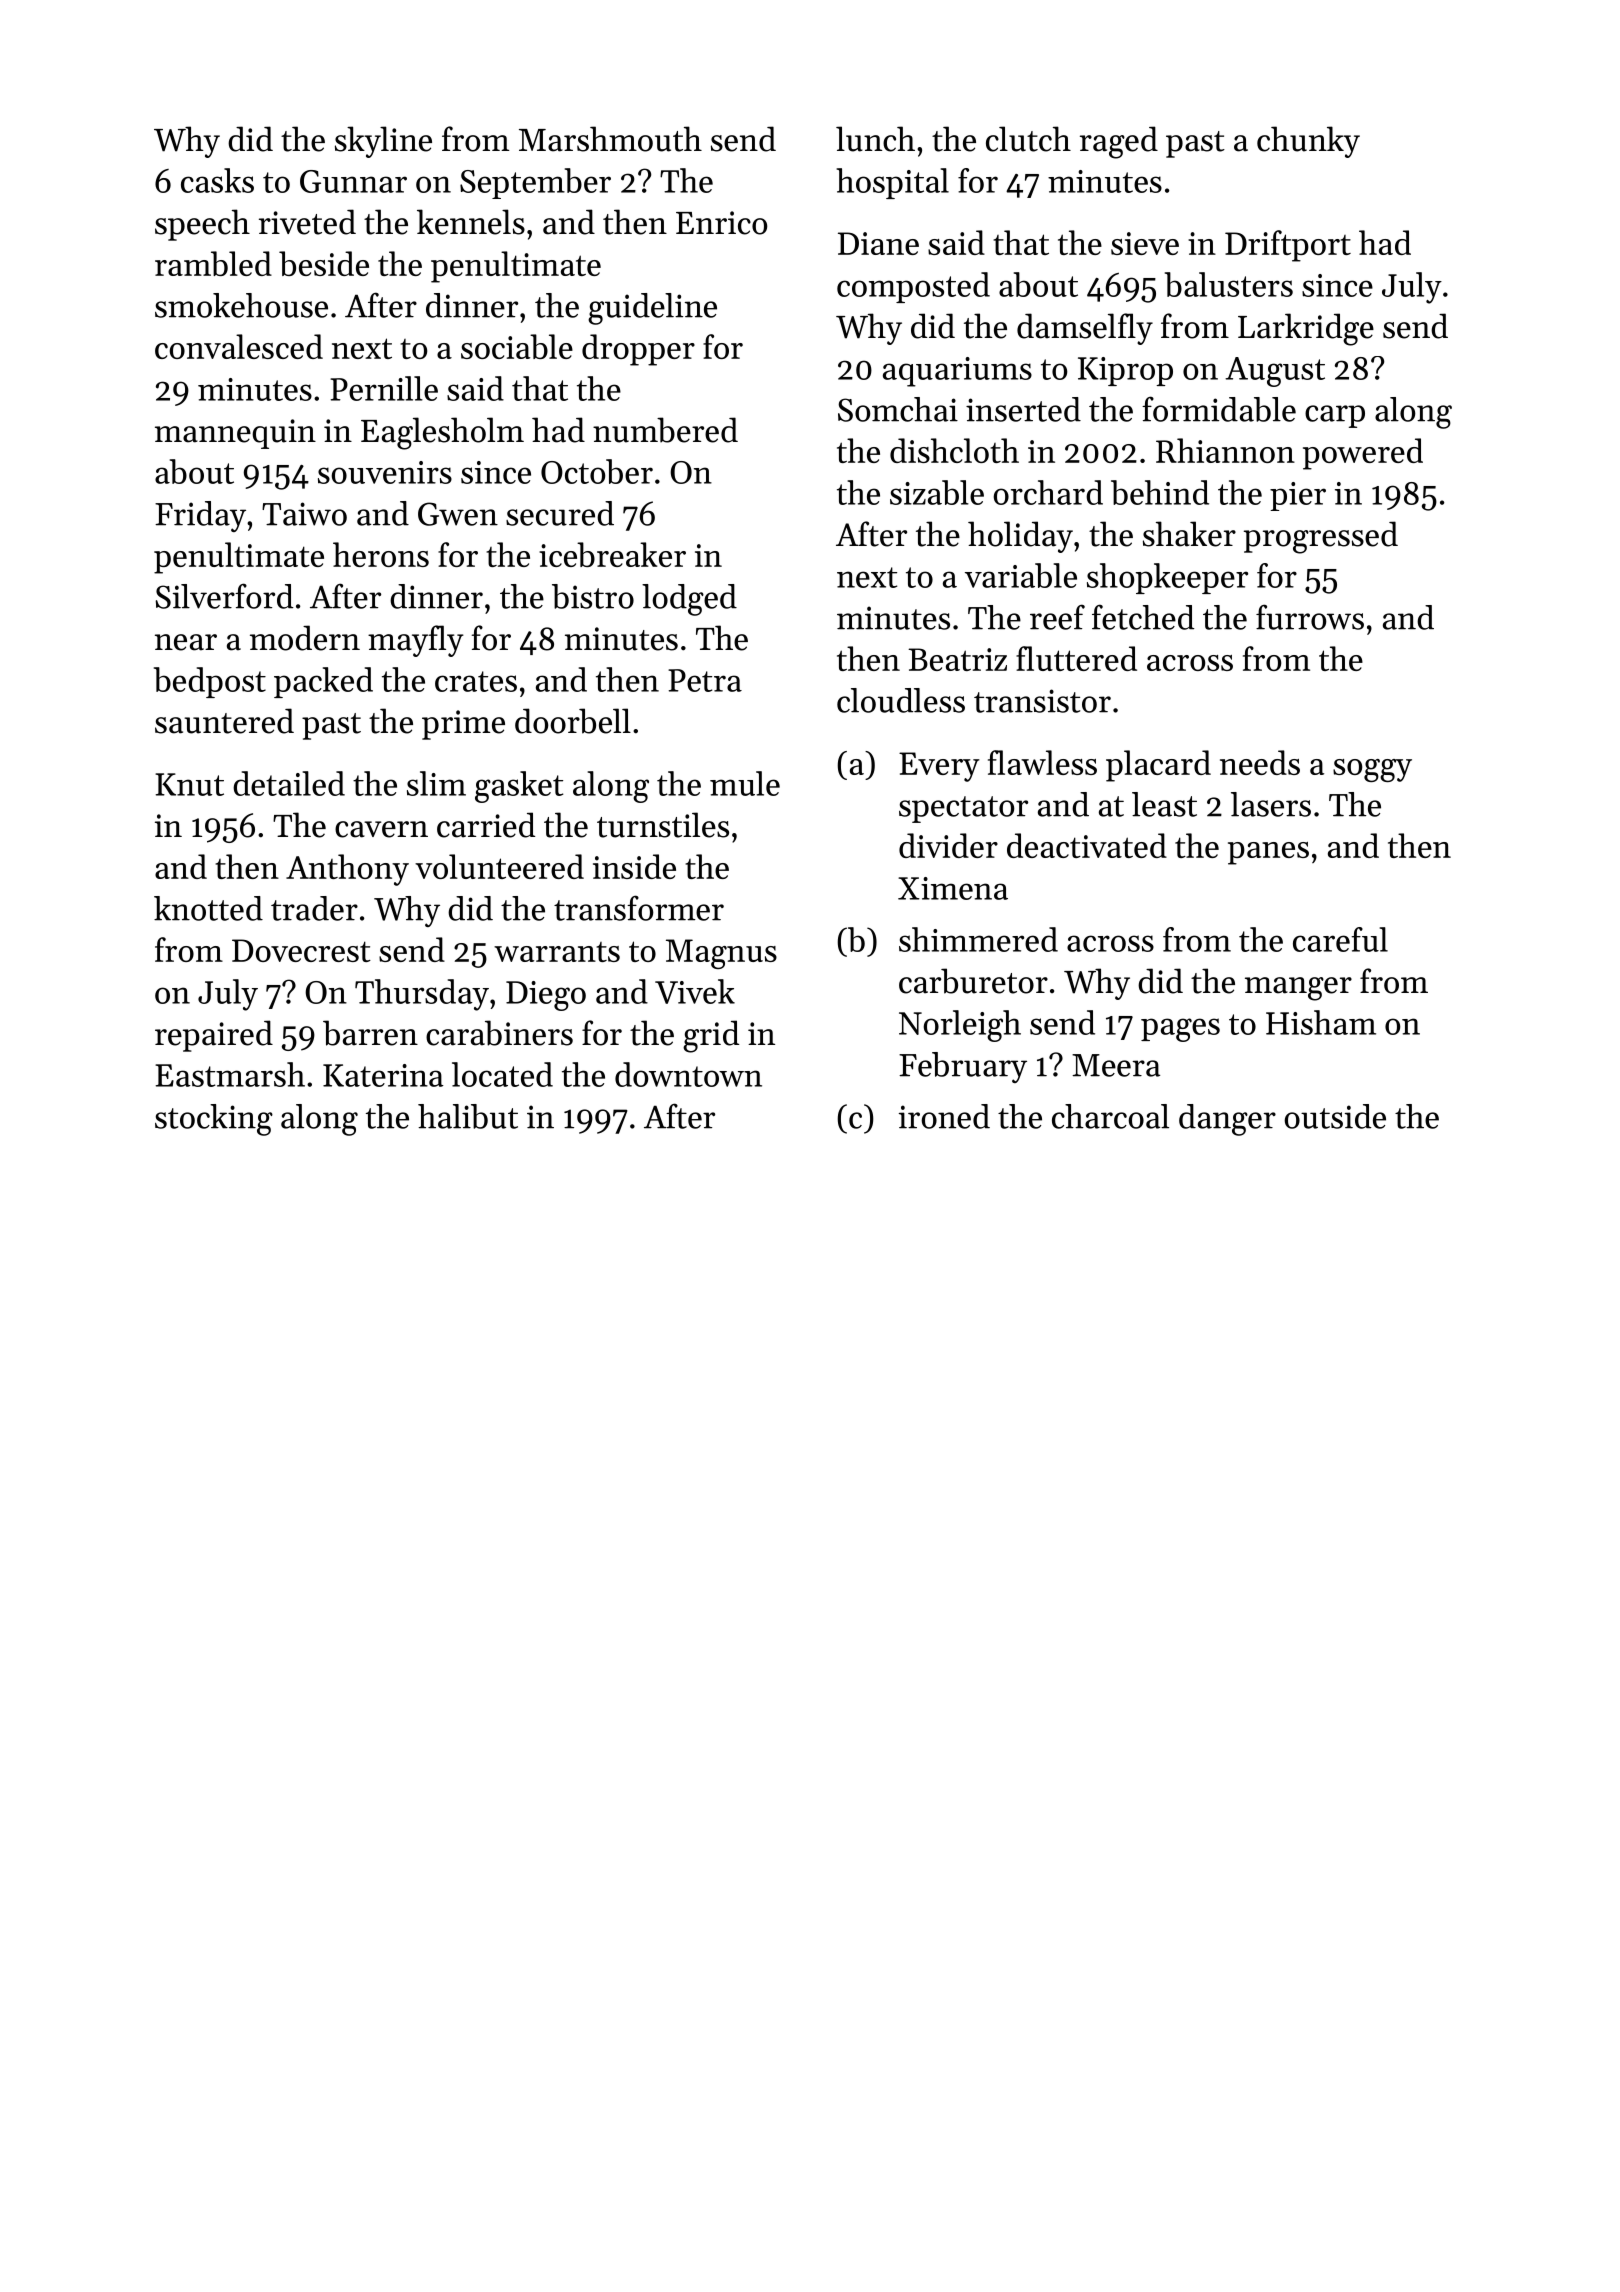 The width and height of the page is (1620, 2292). I want to click on chunky, so click(1308, 142).
